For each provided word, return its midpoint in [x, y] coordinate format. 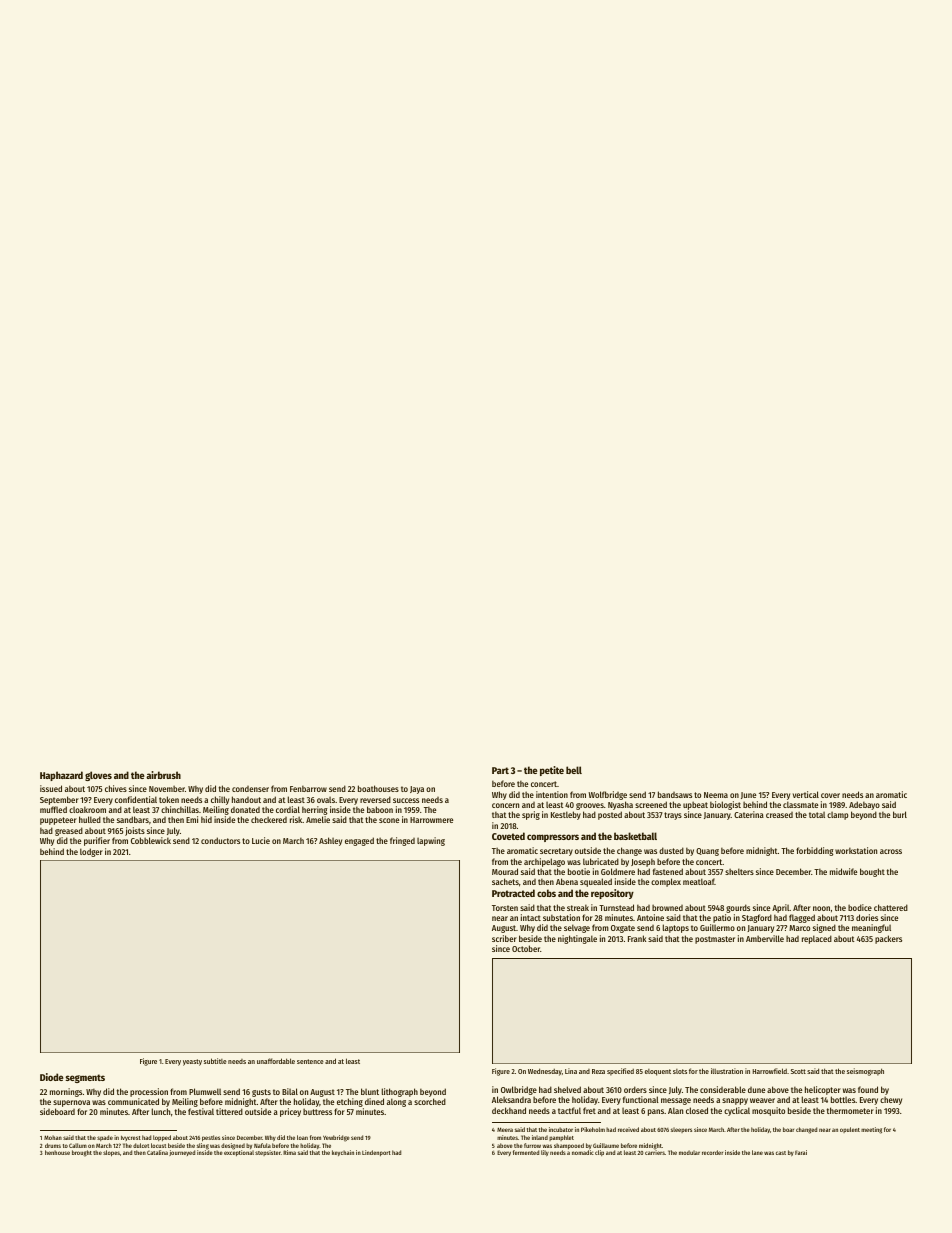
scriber [504, 938]
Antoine [650, 917]
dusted [671, 850]
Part [500, 770]
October [526, 948]
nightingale [577, 939]
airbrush [163, 775]
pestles [211, 1138]
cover [830, 795]
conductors [220, 840]
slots [680, 1071]
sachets [505, 881]
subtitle [215, 1061]
